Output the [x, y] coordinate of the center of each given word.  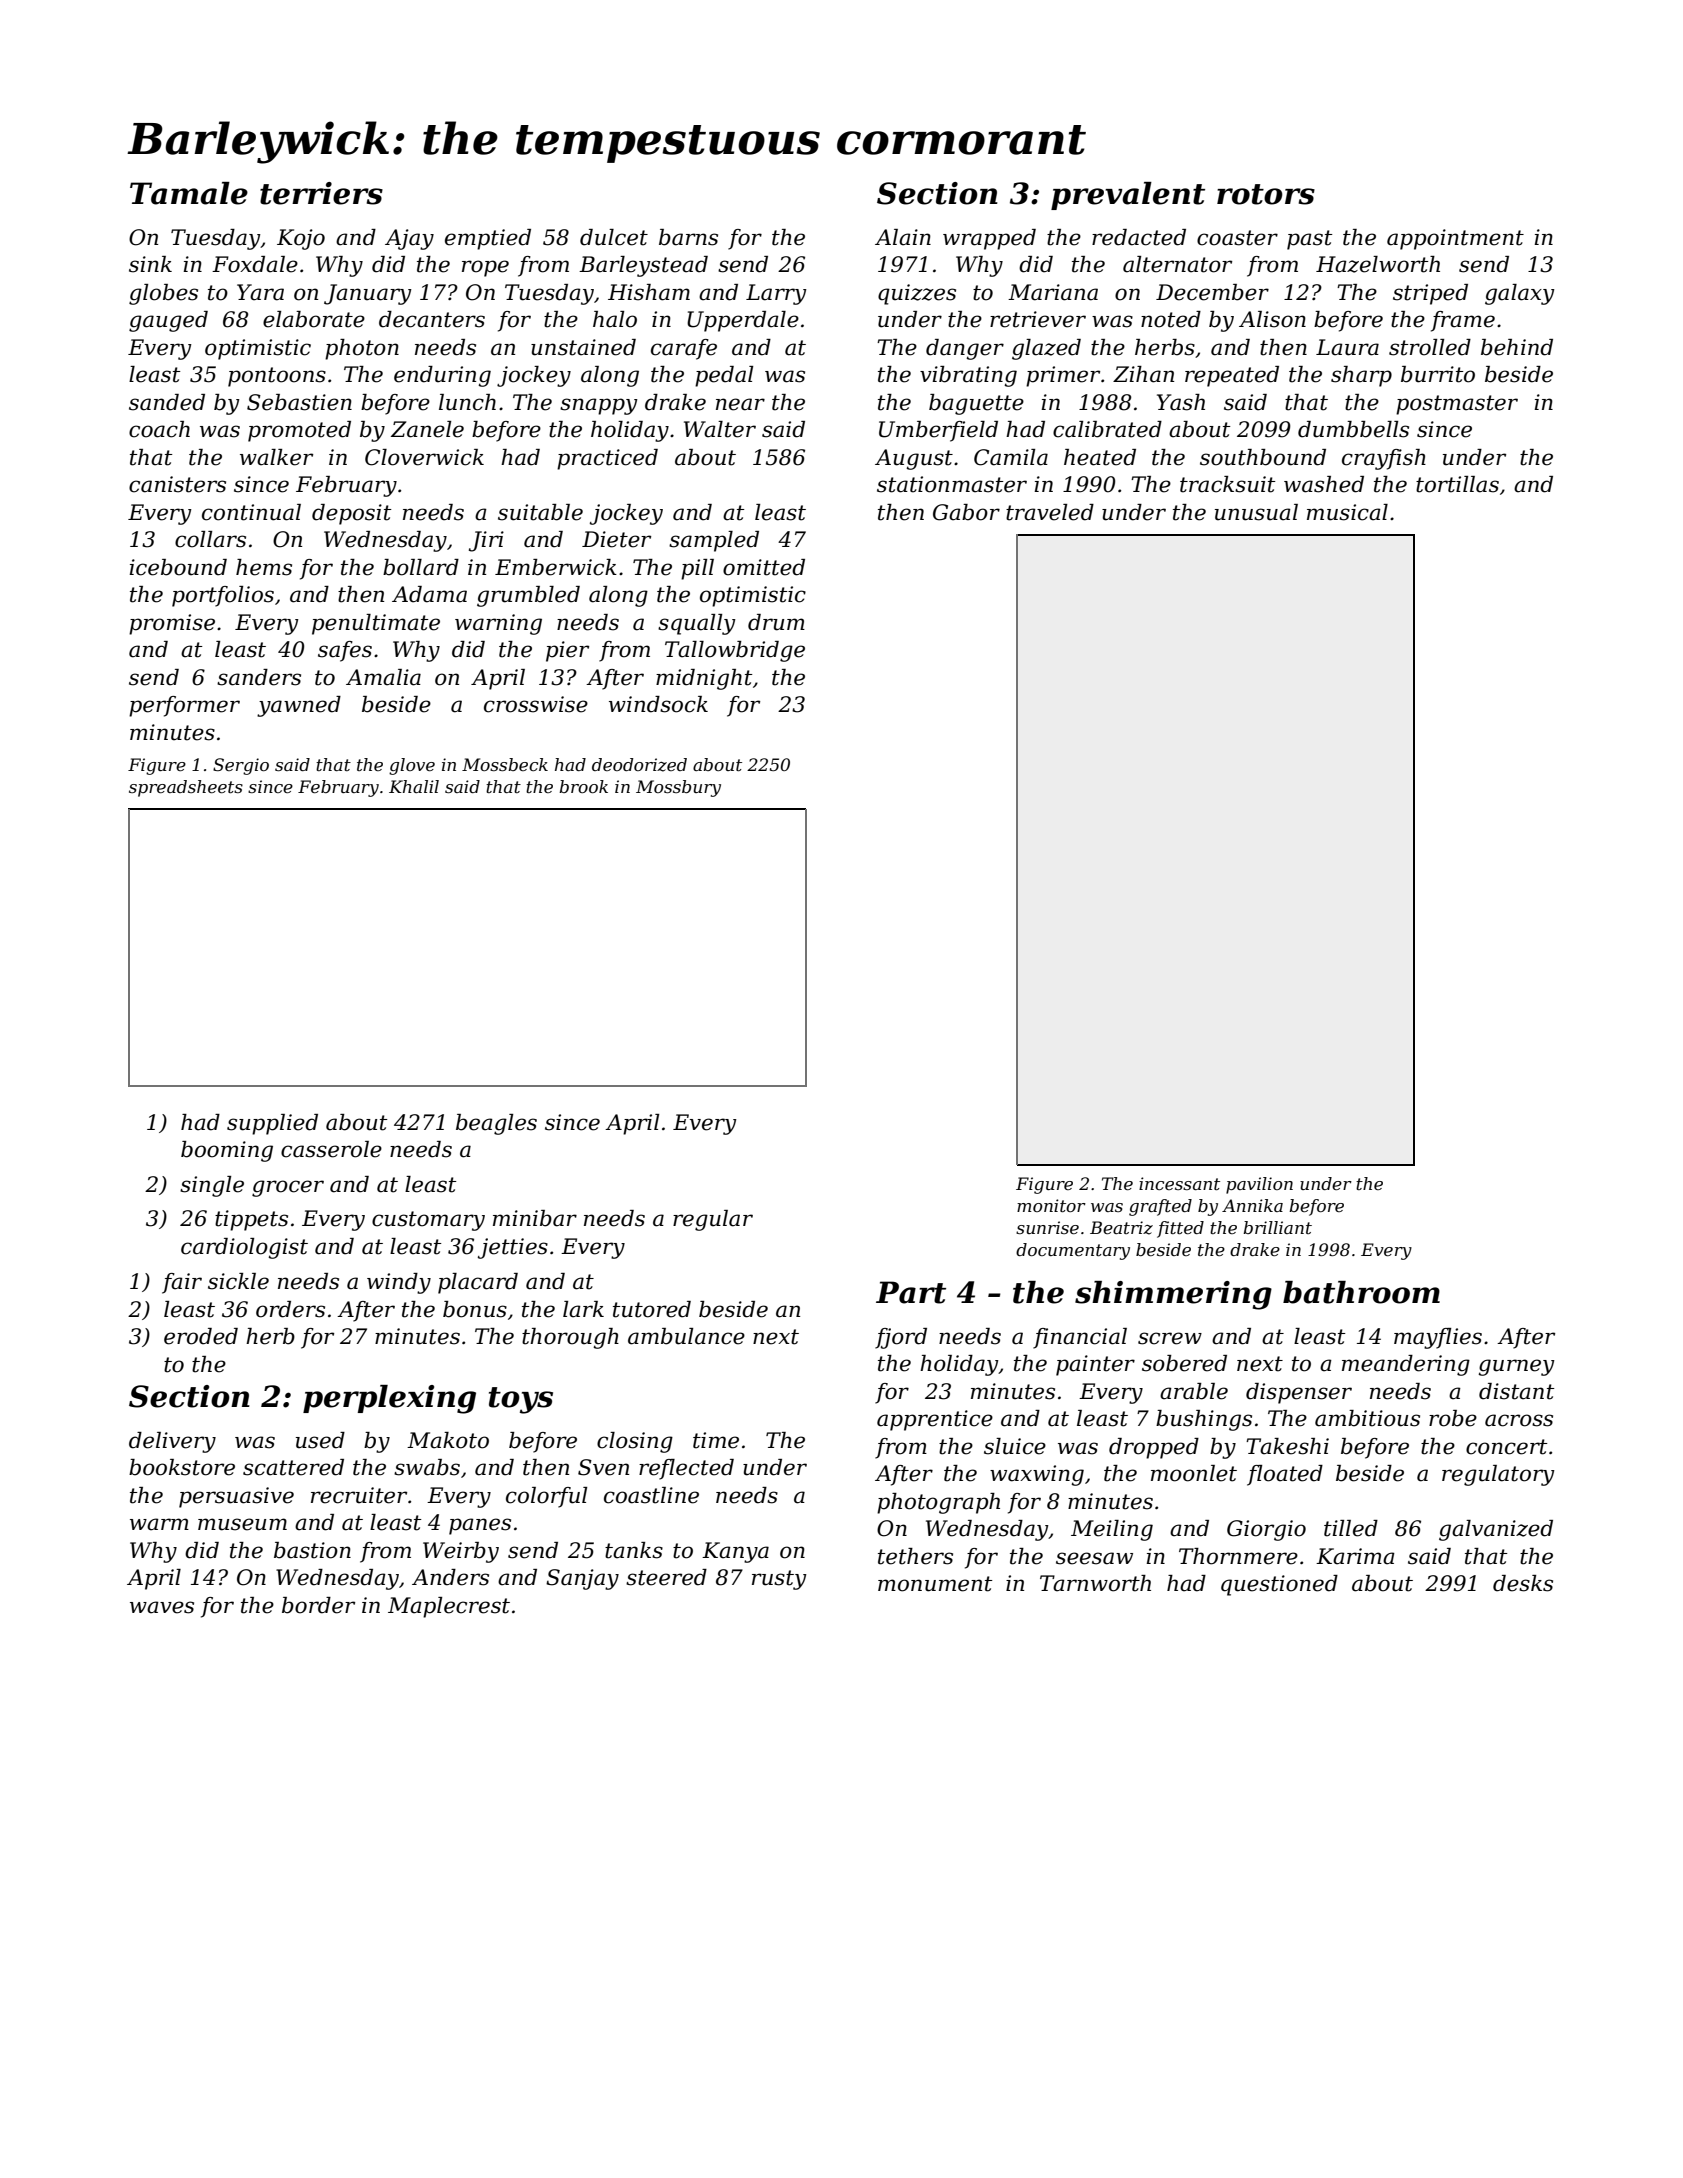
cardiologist [244, 1248]
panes [480, 1526]
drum [776, 622]
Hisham [649, 292]
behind [1517, 347]
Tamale [189, 193]
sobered [1184, 1363]
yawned [299, 706]
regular [713, 1220]
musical [1347, 512]
